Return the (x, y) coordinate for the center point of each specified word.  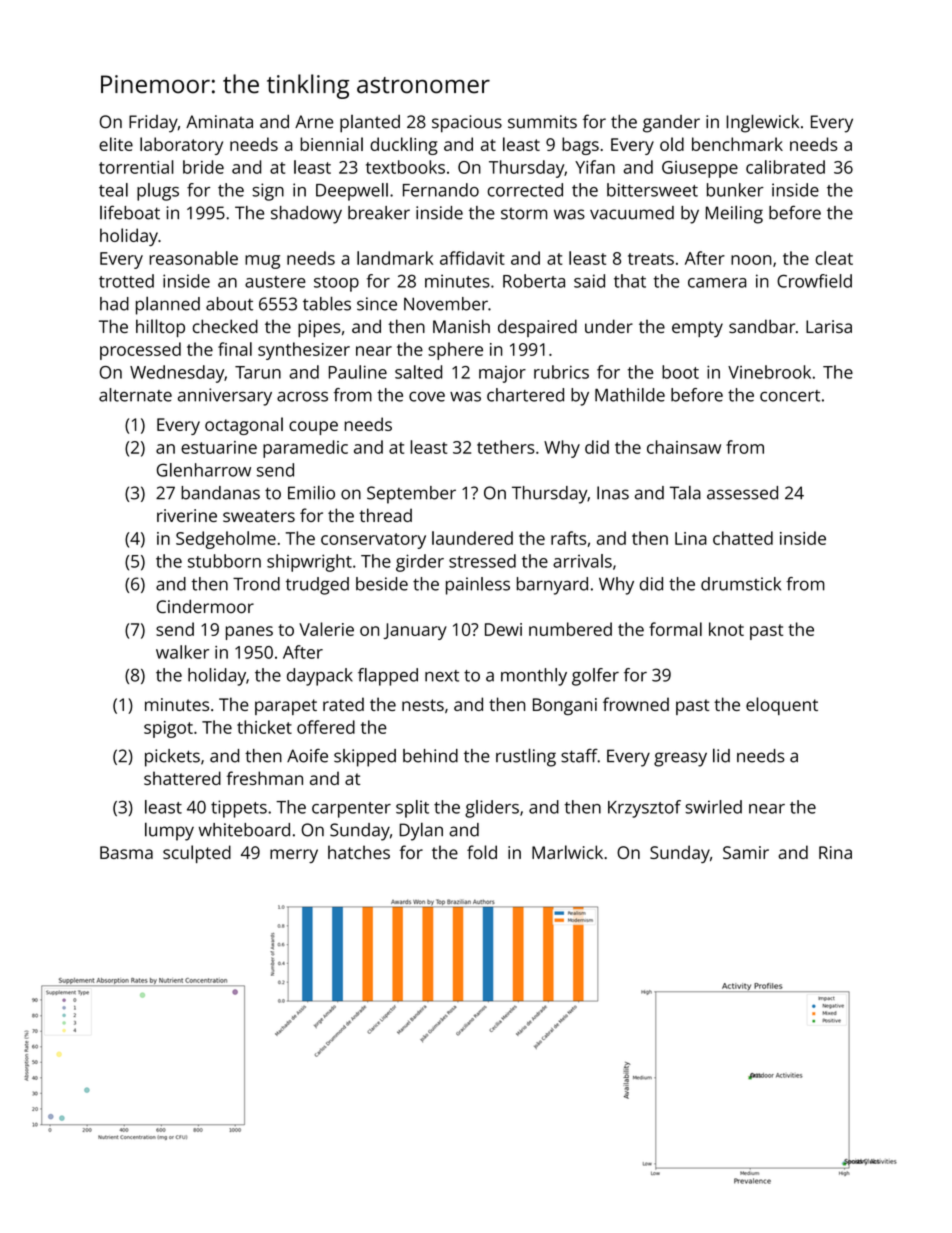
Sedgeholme (226, 540)
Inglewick (762, 123)
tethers (506, 447)
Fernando (441, 190)
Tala (685, 492)
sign (268, 192)
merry (294, 856)
